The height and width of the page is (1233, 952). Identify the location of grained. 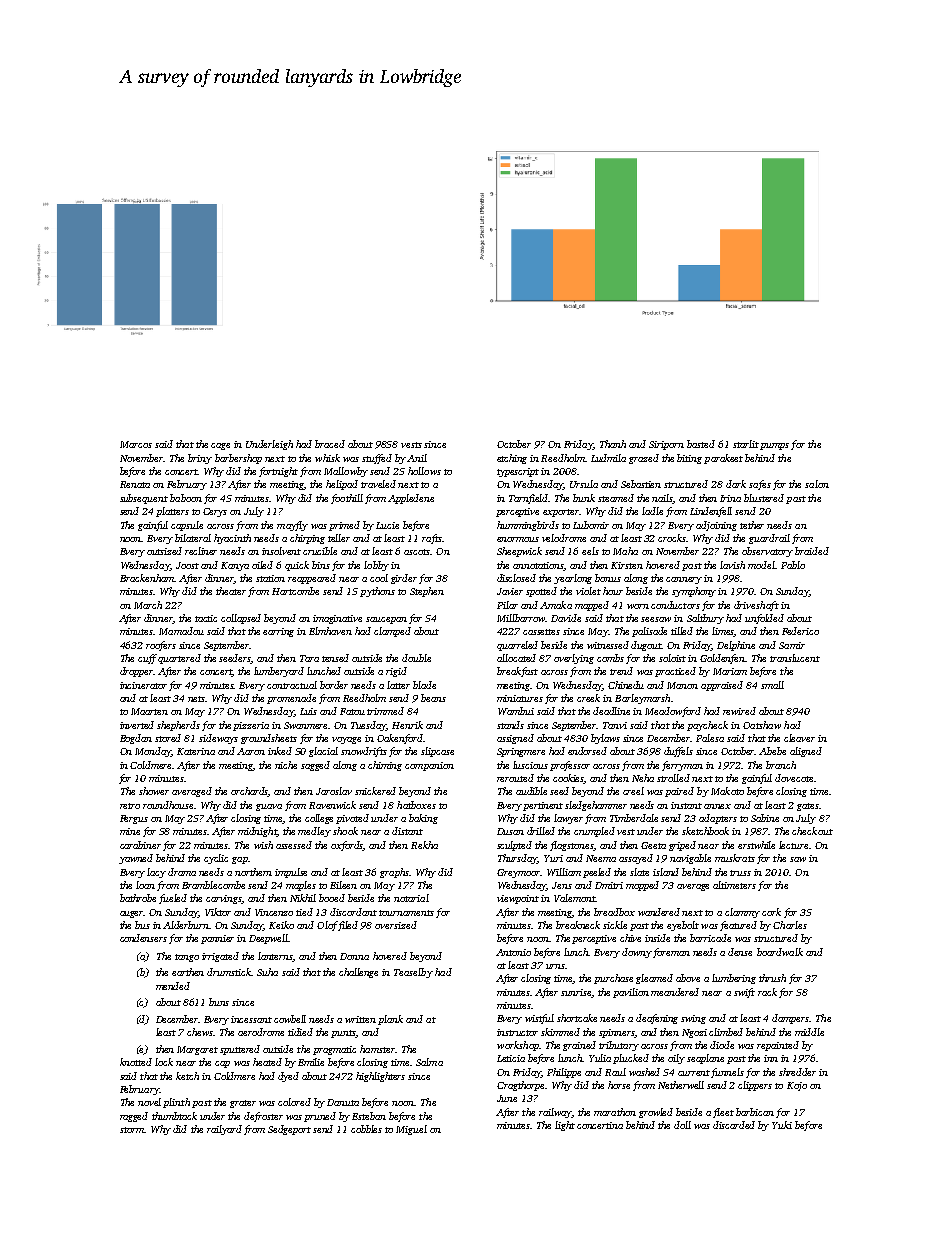
(579, 1046).
